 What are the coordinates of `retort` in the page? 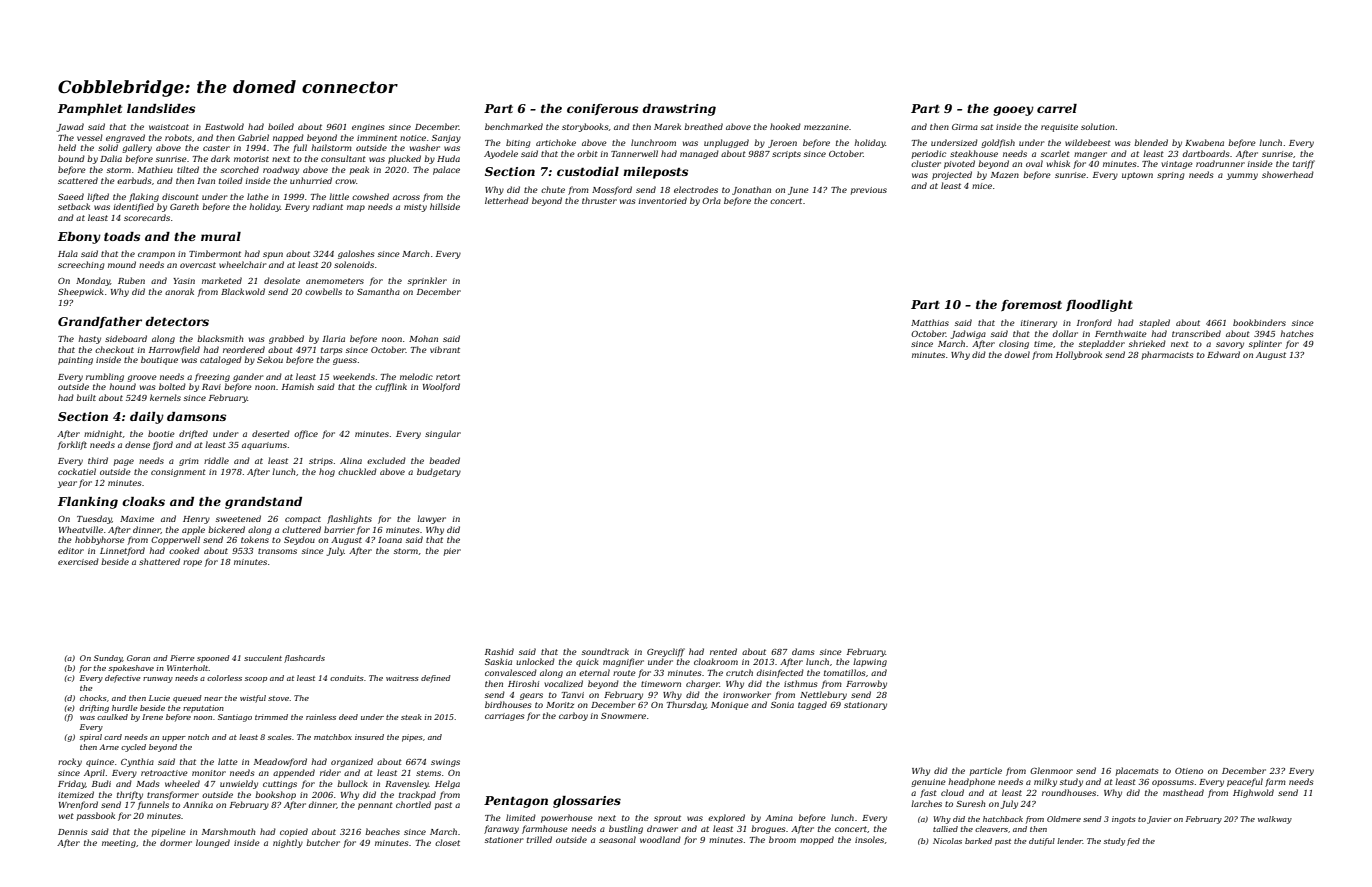 It's located at (448, 377).
